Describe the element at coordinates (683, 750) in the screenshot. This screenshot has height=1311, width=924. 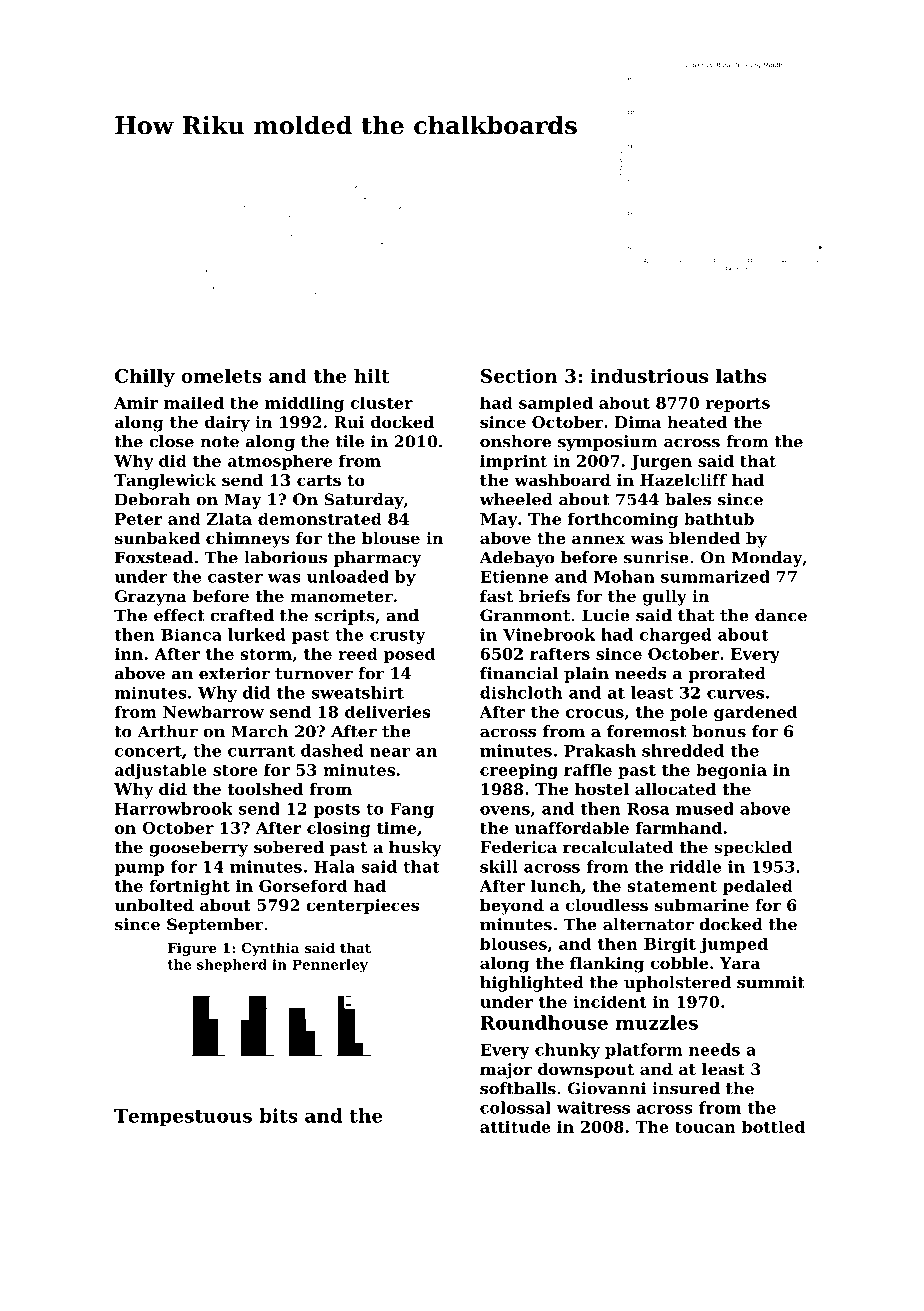
I see `shredded` at that location.
